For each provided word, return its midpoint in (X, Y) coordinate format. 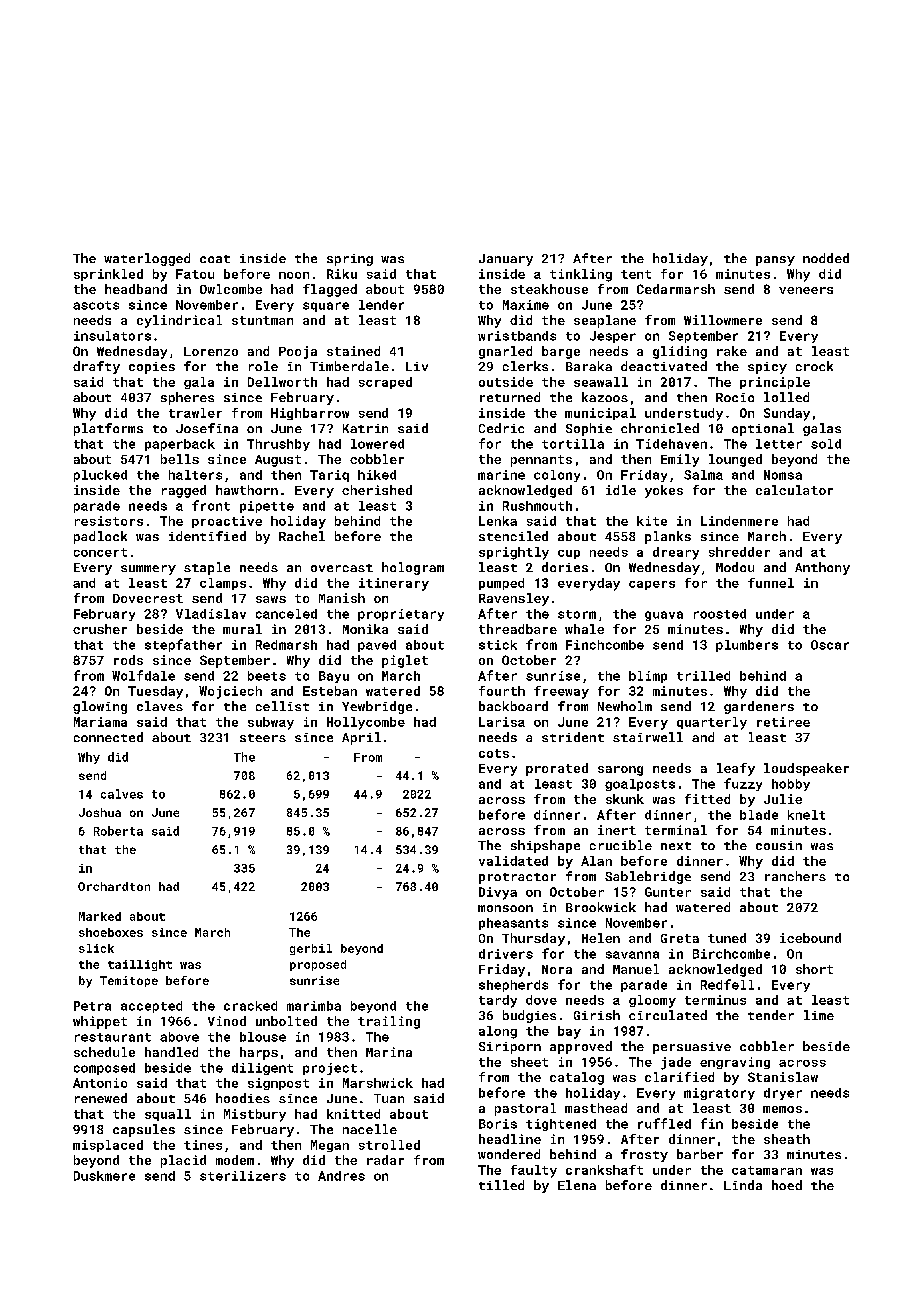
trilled (703, 676)
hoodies (243, 1098)
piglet (405, 661)
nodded (826, 258)
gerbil (311, 949)
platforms (108, 429)
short (814, 969)
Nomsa (783, 475)
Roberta (118, 831)
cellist (282, 706)
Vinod (227, 1021)
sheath (787, 1139)
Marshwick (378, 1083)
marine (501, 475)
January (506, 260)
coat (215, 259)
